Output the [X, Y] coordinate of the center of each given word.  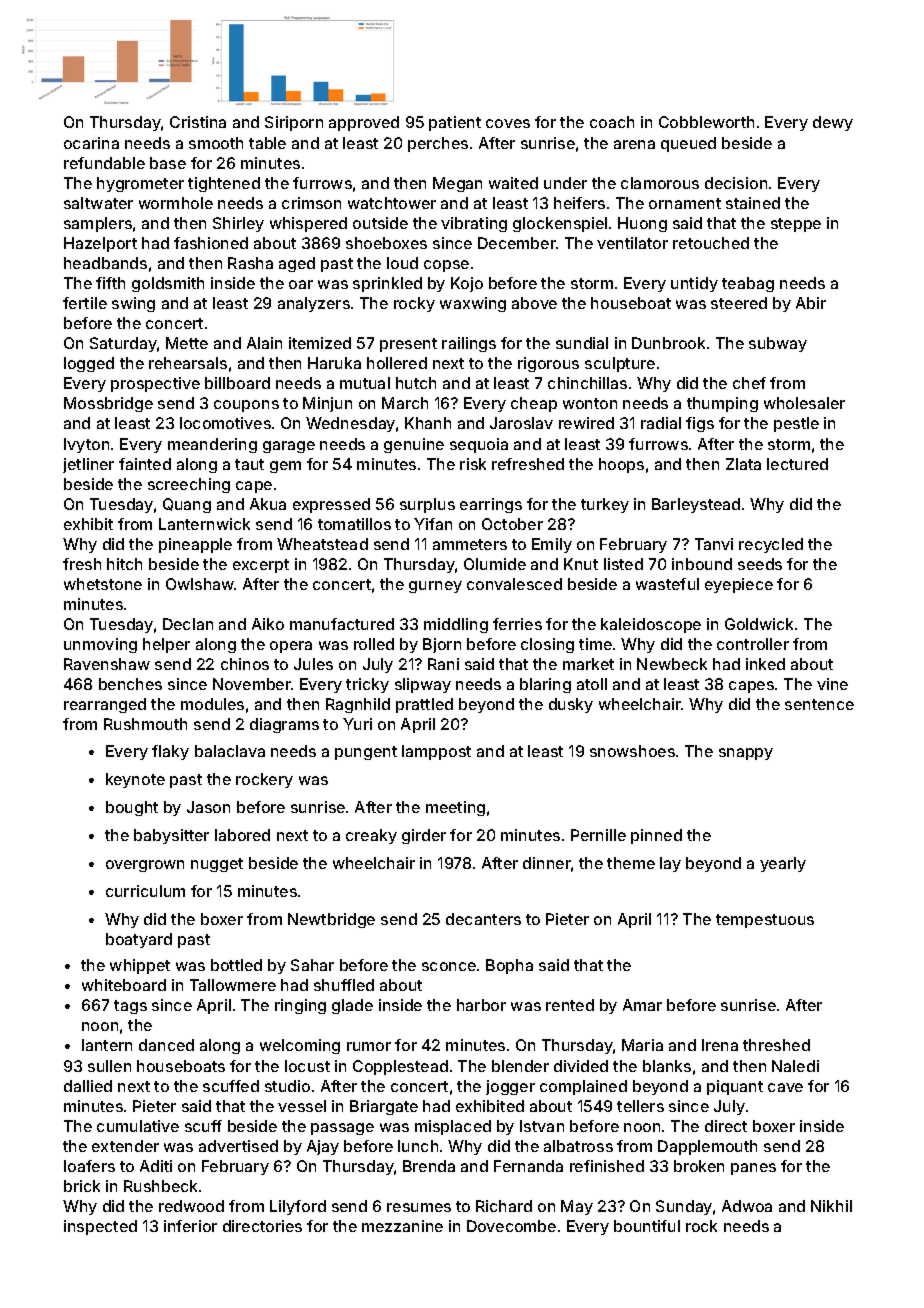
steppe [796, 225]
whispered [308, 224]
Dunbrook [668, 343]
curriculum [145, 891]
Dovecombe [511, 1226]
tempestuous [765, 921]
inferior [190, 1226]
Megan [457, 184]
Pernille [598, 835]
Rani [443, 664]
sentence [819, 704]
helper [166, 645]
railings [469, 344]
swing [133, 304]
